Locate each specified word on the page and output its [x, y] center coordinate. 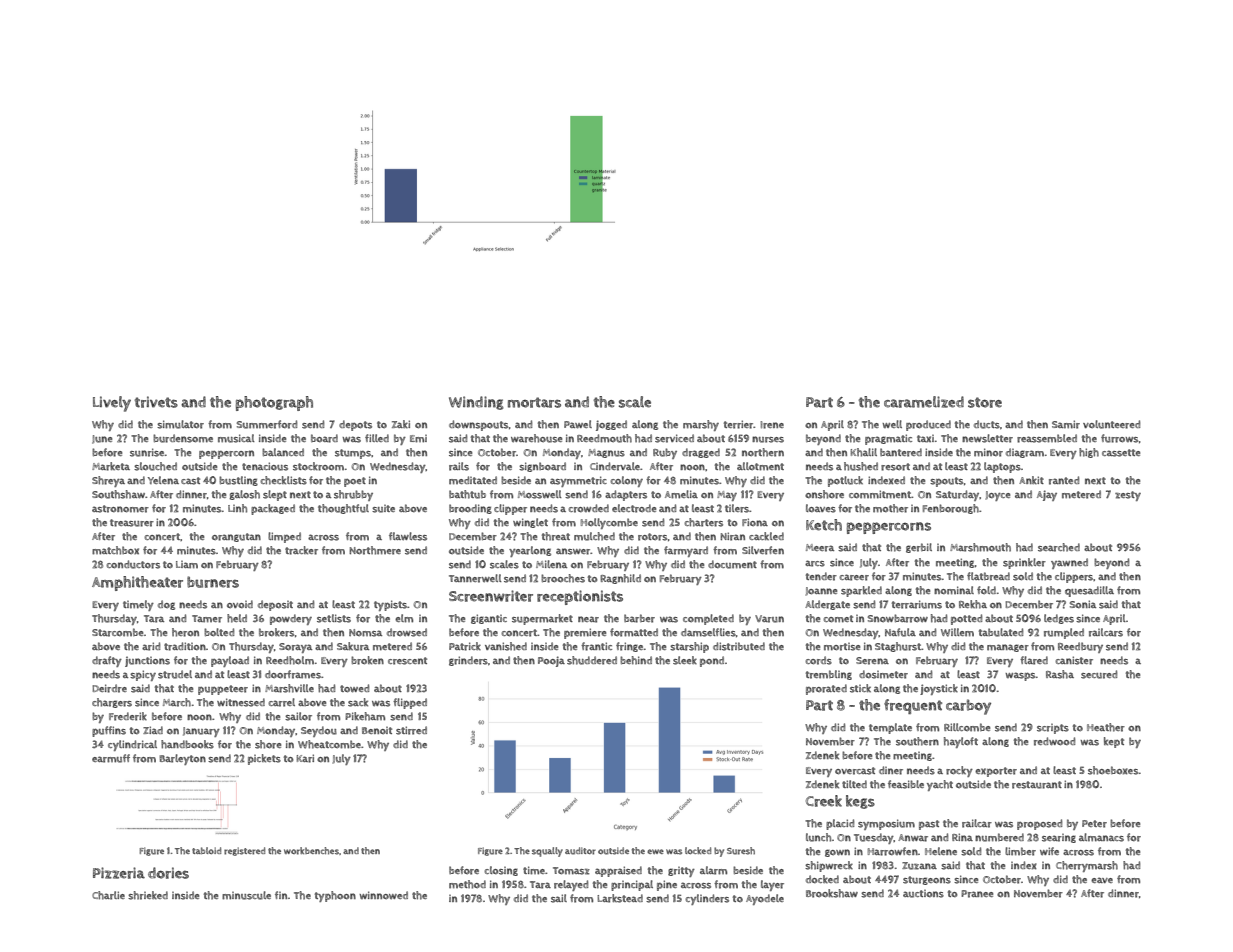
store [985, 402]
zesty [1128, 496]
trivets [156, 402]
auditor [580, 851]
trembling [829, 675]
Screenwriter [491, 596]
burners [213, 582]
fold [986, 590]
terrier [739, 424]
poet [355, 482]
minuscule [246, 895]
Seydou [319, 731]
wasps [1020, 676]
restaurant [1037, 785]
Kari [305, 758]
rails [459, 466]
